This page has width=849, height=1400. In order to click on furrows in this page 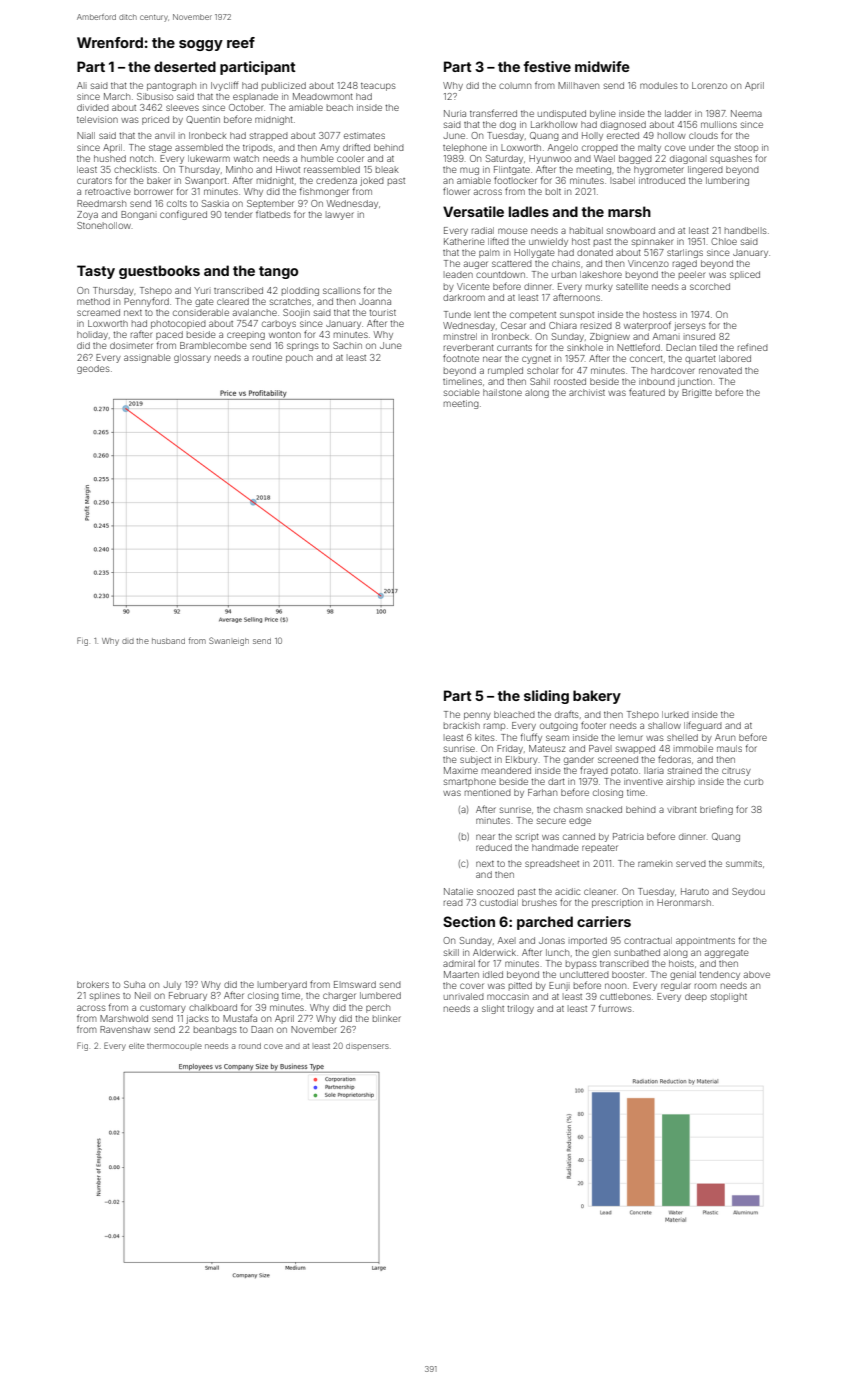, I will do `click(615, 1008)`.
